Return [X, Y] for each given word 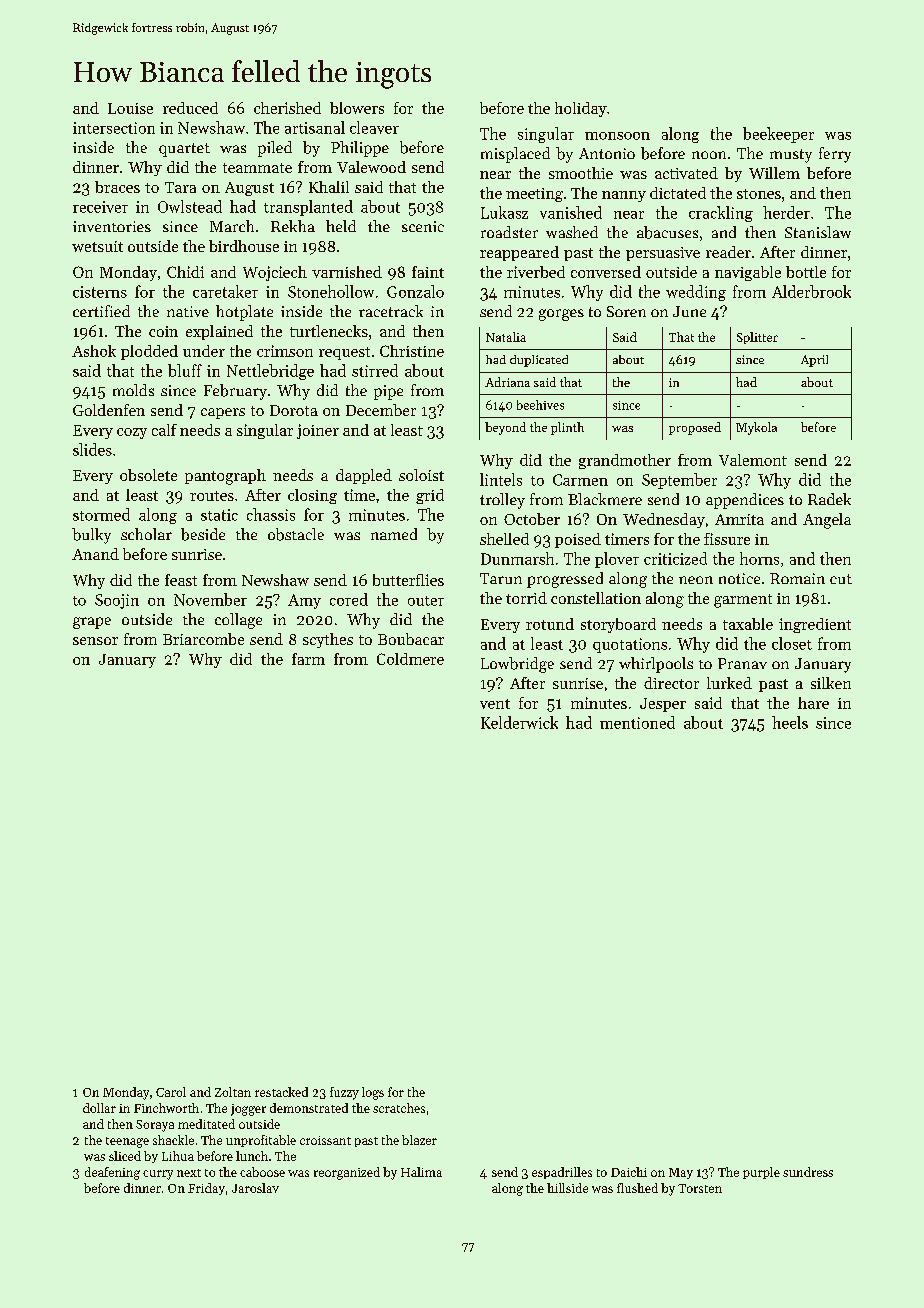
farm [308, 659]
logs [373, 1093]
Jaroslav [255, 1188]
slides [92, 449]
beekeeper [778, 135]
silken [831, 683]
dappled [364, 476]
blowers [357, 108]
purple [761, 1173]
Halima [421, 1172]
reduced [190, 108]
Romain [797, 578]
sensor [95, 641]
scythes [328, 640]
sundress [808, 1172]
